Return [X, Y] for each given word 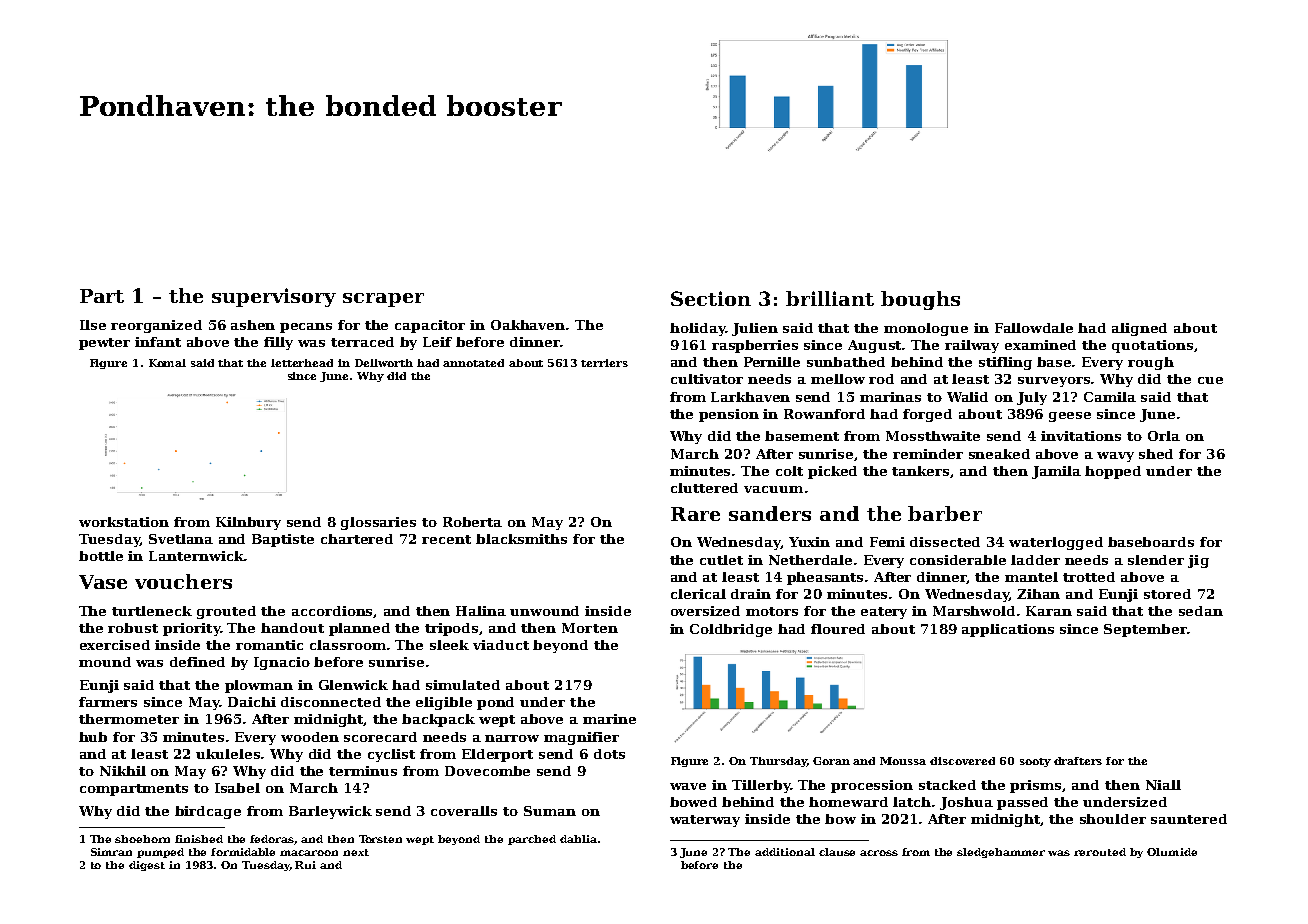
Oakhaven [528, 325]
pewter [104, 344]
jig [1198, 561]
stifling [1005, 363]
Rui [305, 865]
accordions [333, 612]
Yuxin [809, 542]
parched [532, 840]
